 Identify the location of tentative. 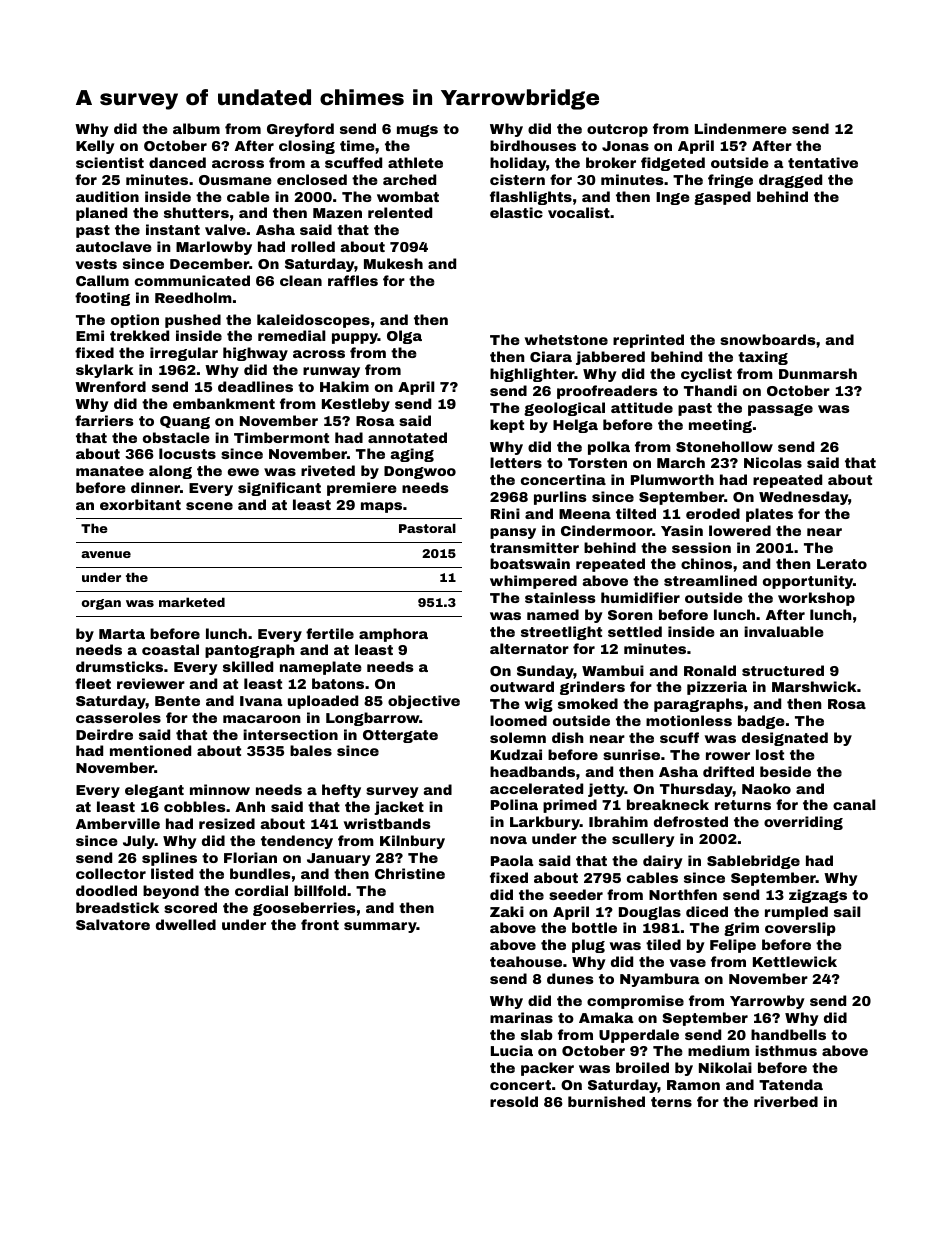
(823, 162).
